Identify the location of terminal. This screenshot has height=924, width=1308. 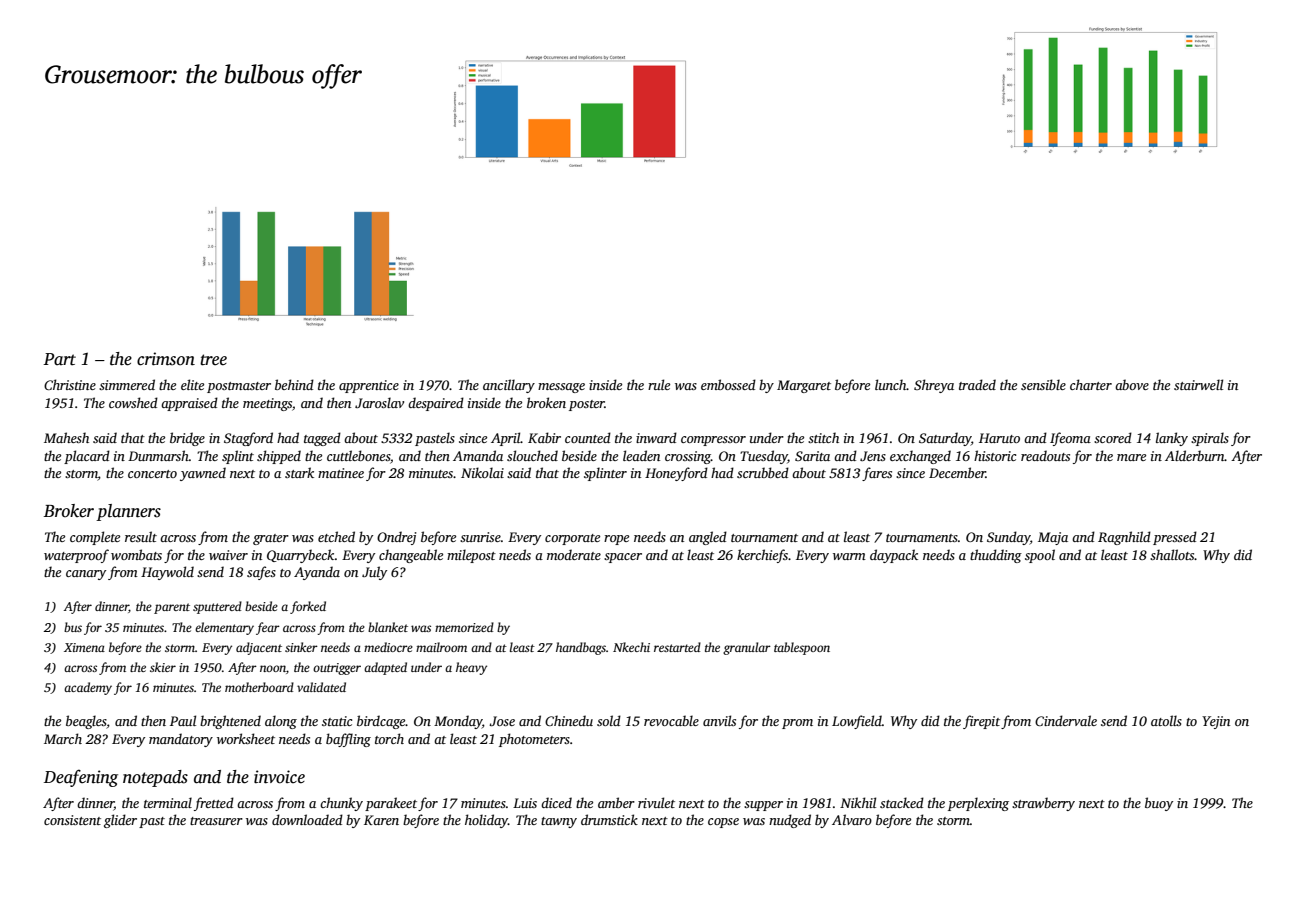
(168, 802).
